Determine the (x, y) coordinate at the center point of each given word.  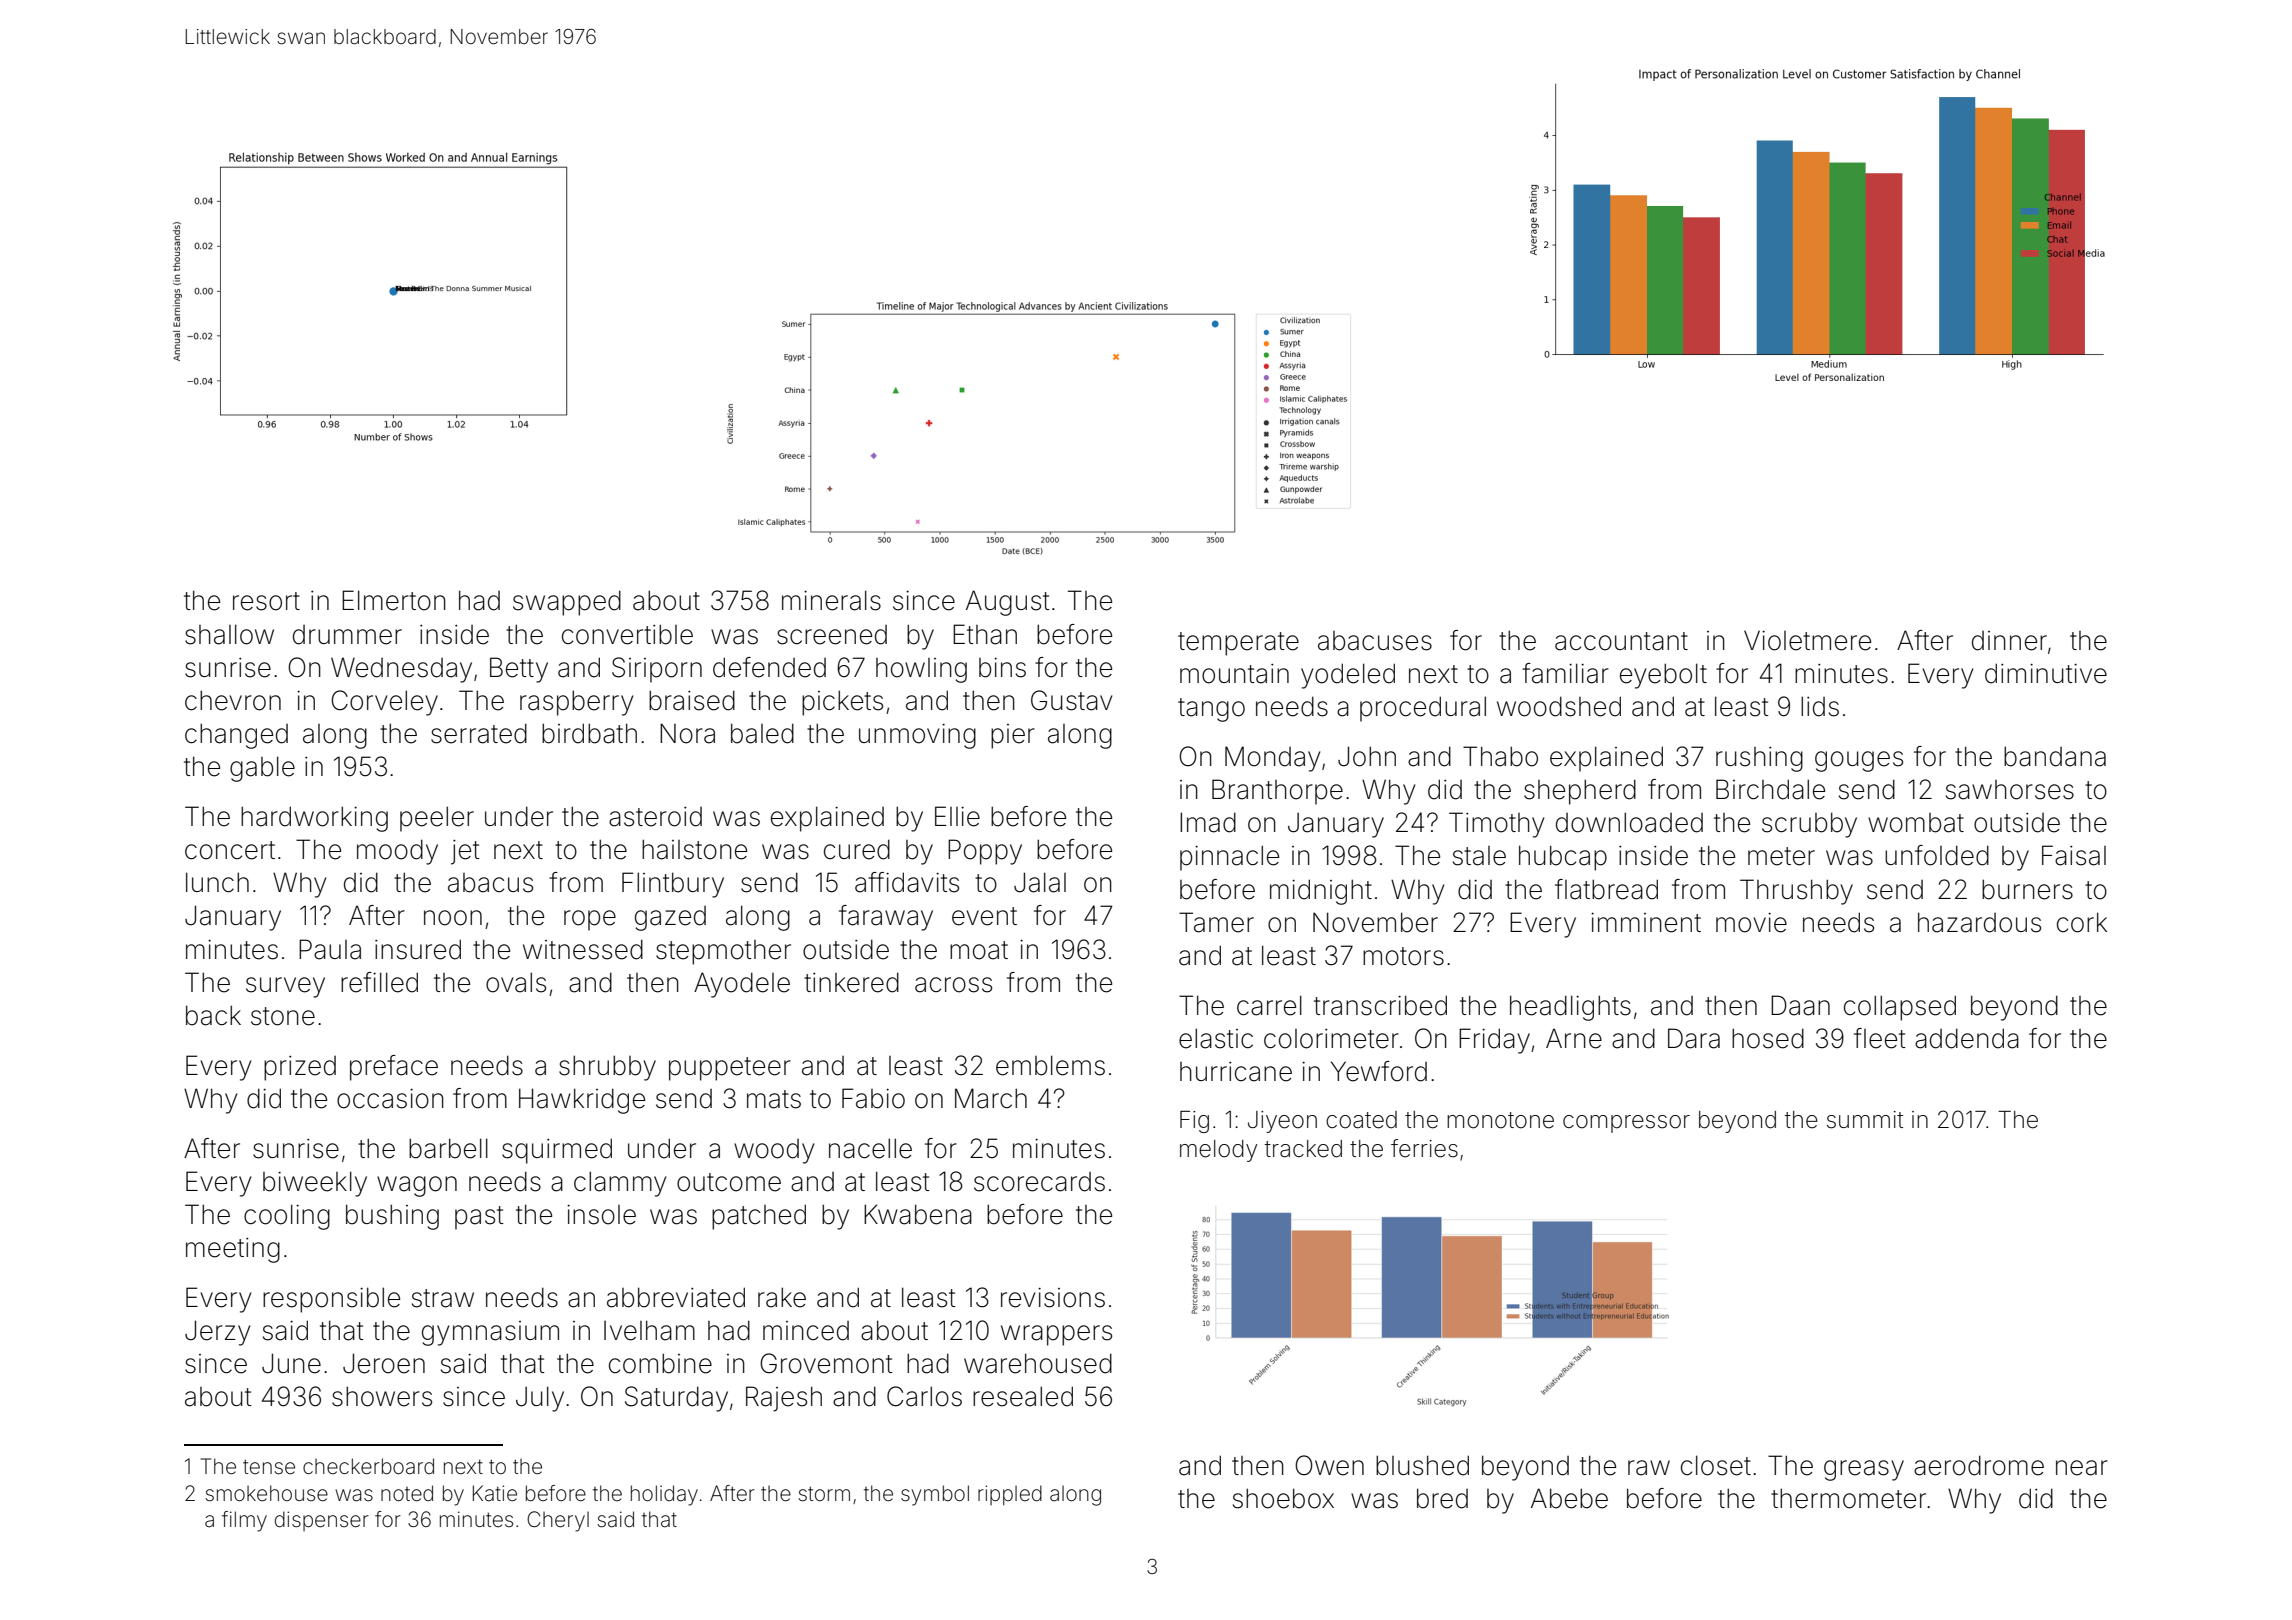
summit (1865, 1120)
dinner (2009, 641)
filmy (244, 1521)
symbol (935, 1495)
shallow (229, 634)
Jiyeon (1282, 1122)
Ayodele (742, 985)
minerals (831, 600)
